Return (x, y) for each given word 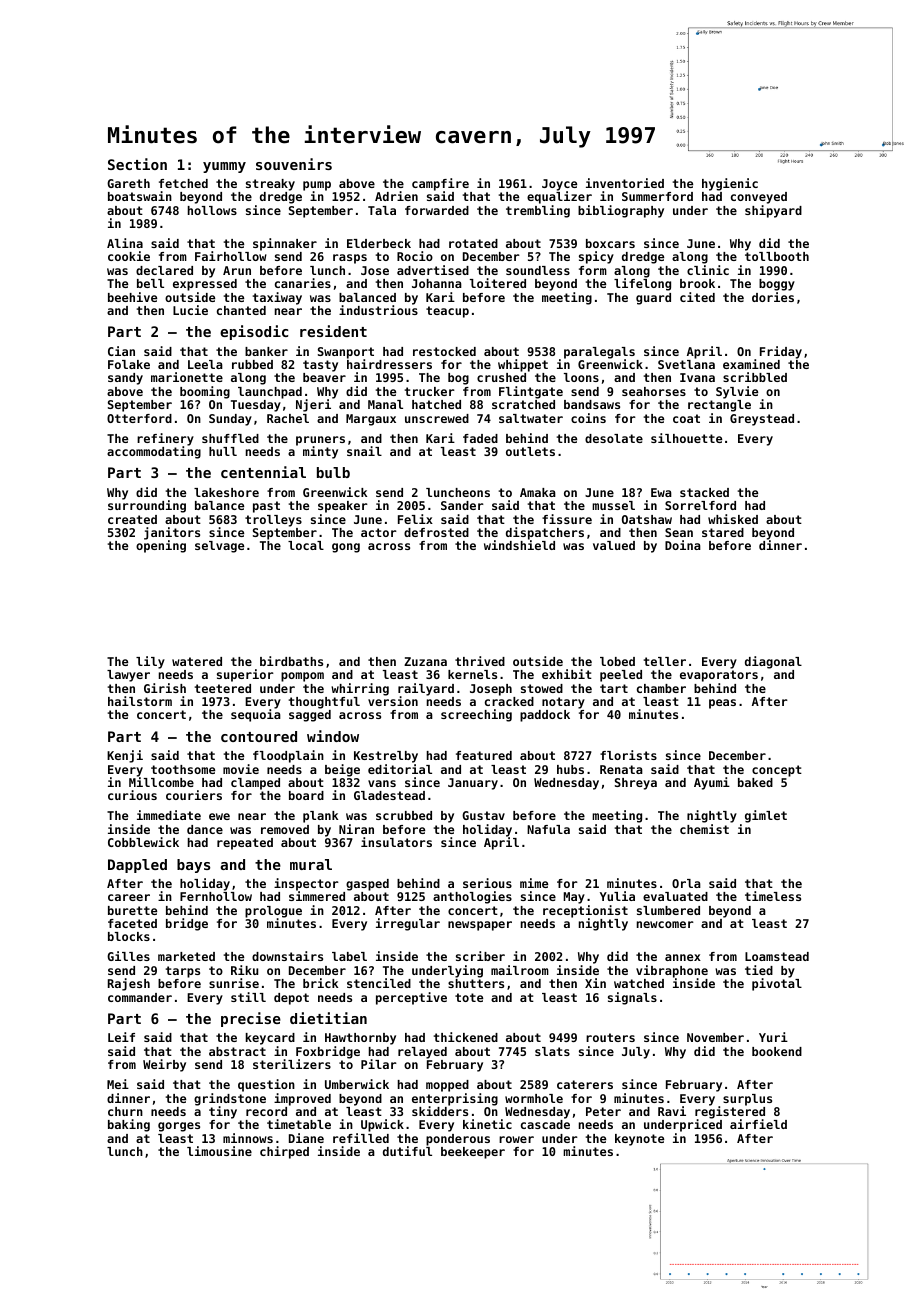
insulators (396, 842)
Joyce (559, 185)
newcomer (665, 924)
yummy (224, 167)
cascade (545, 1124)
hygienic (730, 184)
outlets (530, 451)
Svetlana (686, 364)
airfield (758, 1124)
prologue (273, 912)
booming (205, 392)
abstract (237, 1051)
